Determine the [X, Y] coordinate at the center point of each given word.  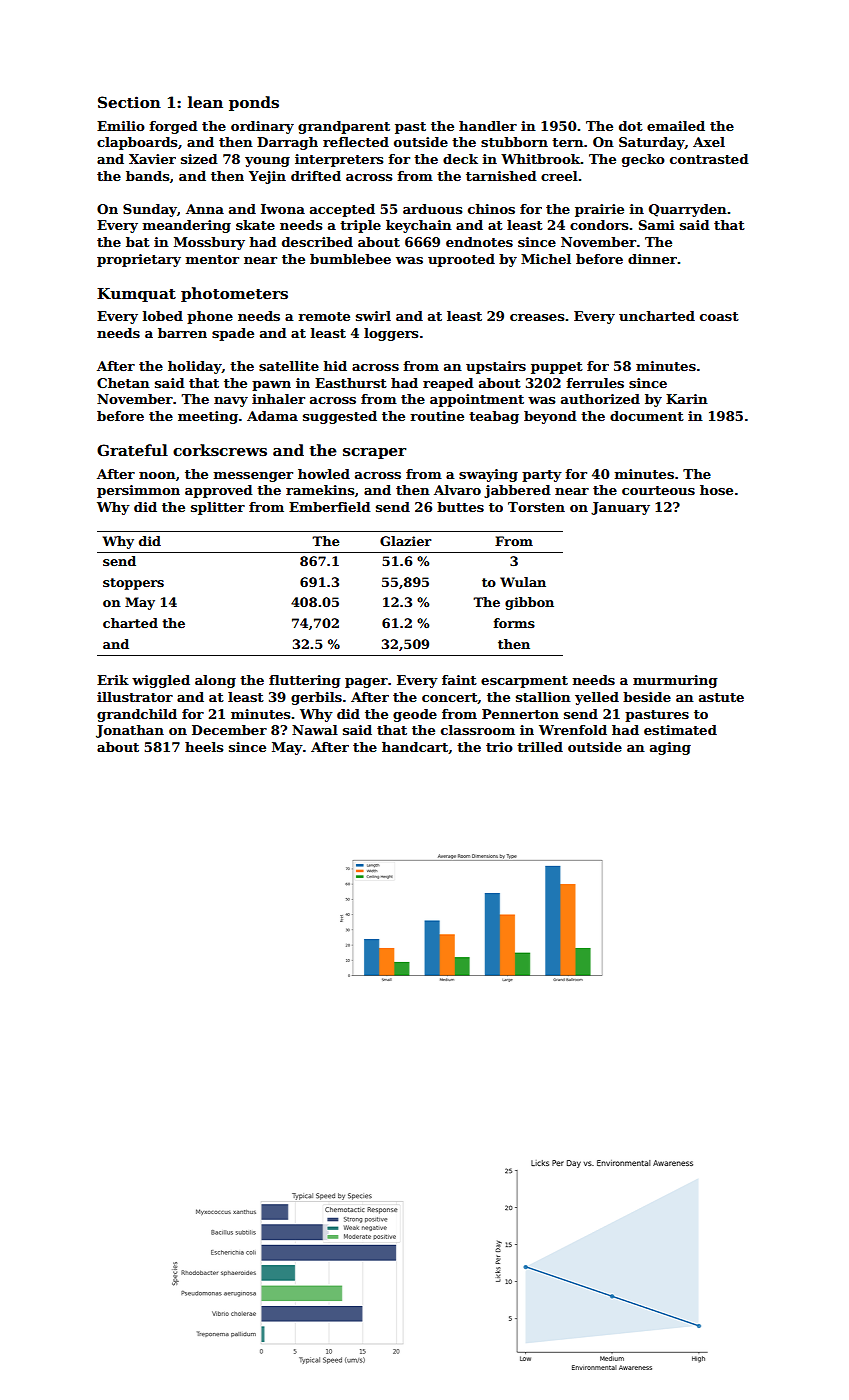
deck [460, 159]
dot [631, 126]
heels [204, 747]
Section [129, 102]
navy [231, 402]
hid [335, 366]
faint [459, 680]
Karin [687, 399]
